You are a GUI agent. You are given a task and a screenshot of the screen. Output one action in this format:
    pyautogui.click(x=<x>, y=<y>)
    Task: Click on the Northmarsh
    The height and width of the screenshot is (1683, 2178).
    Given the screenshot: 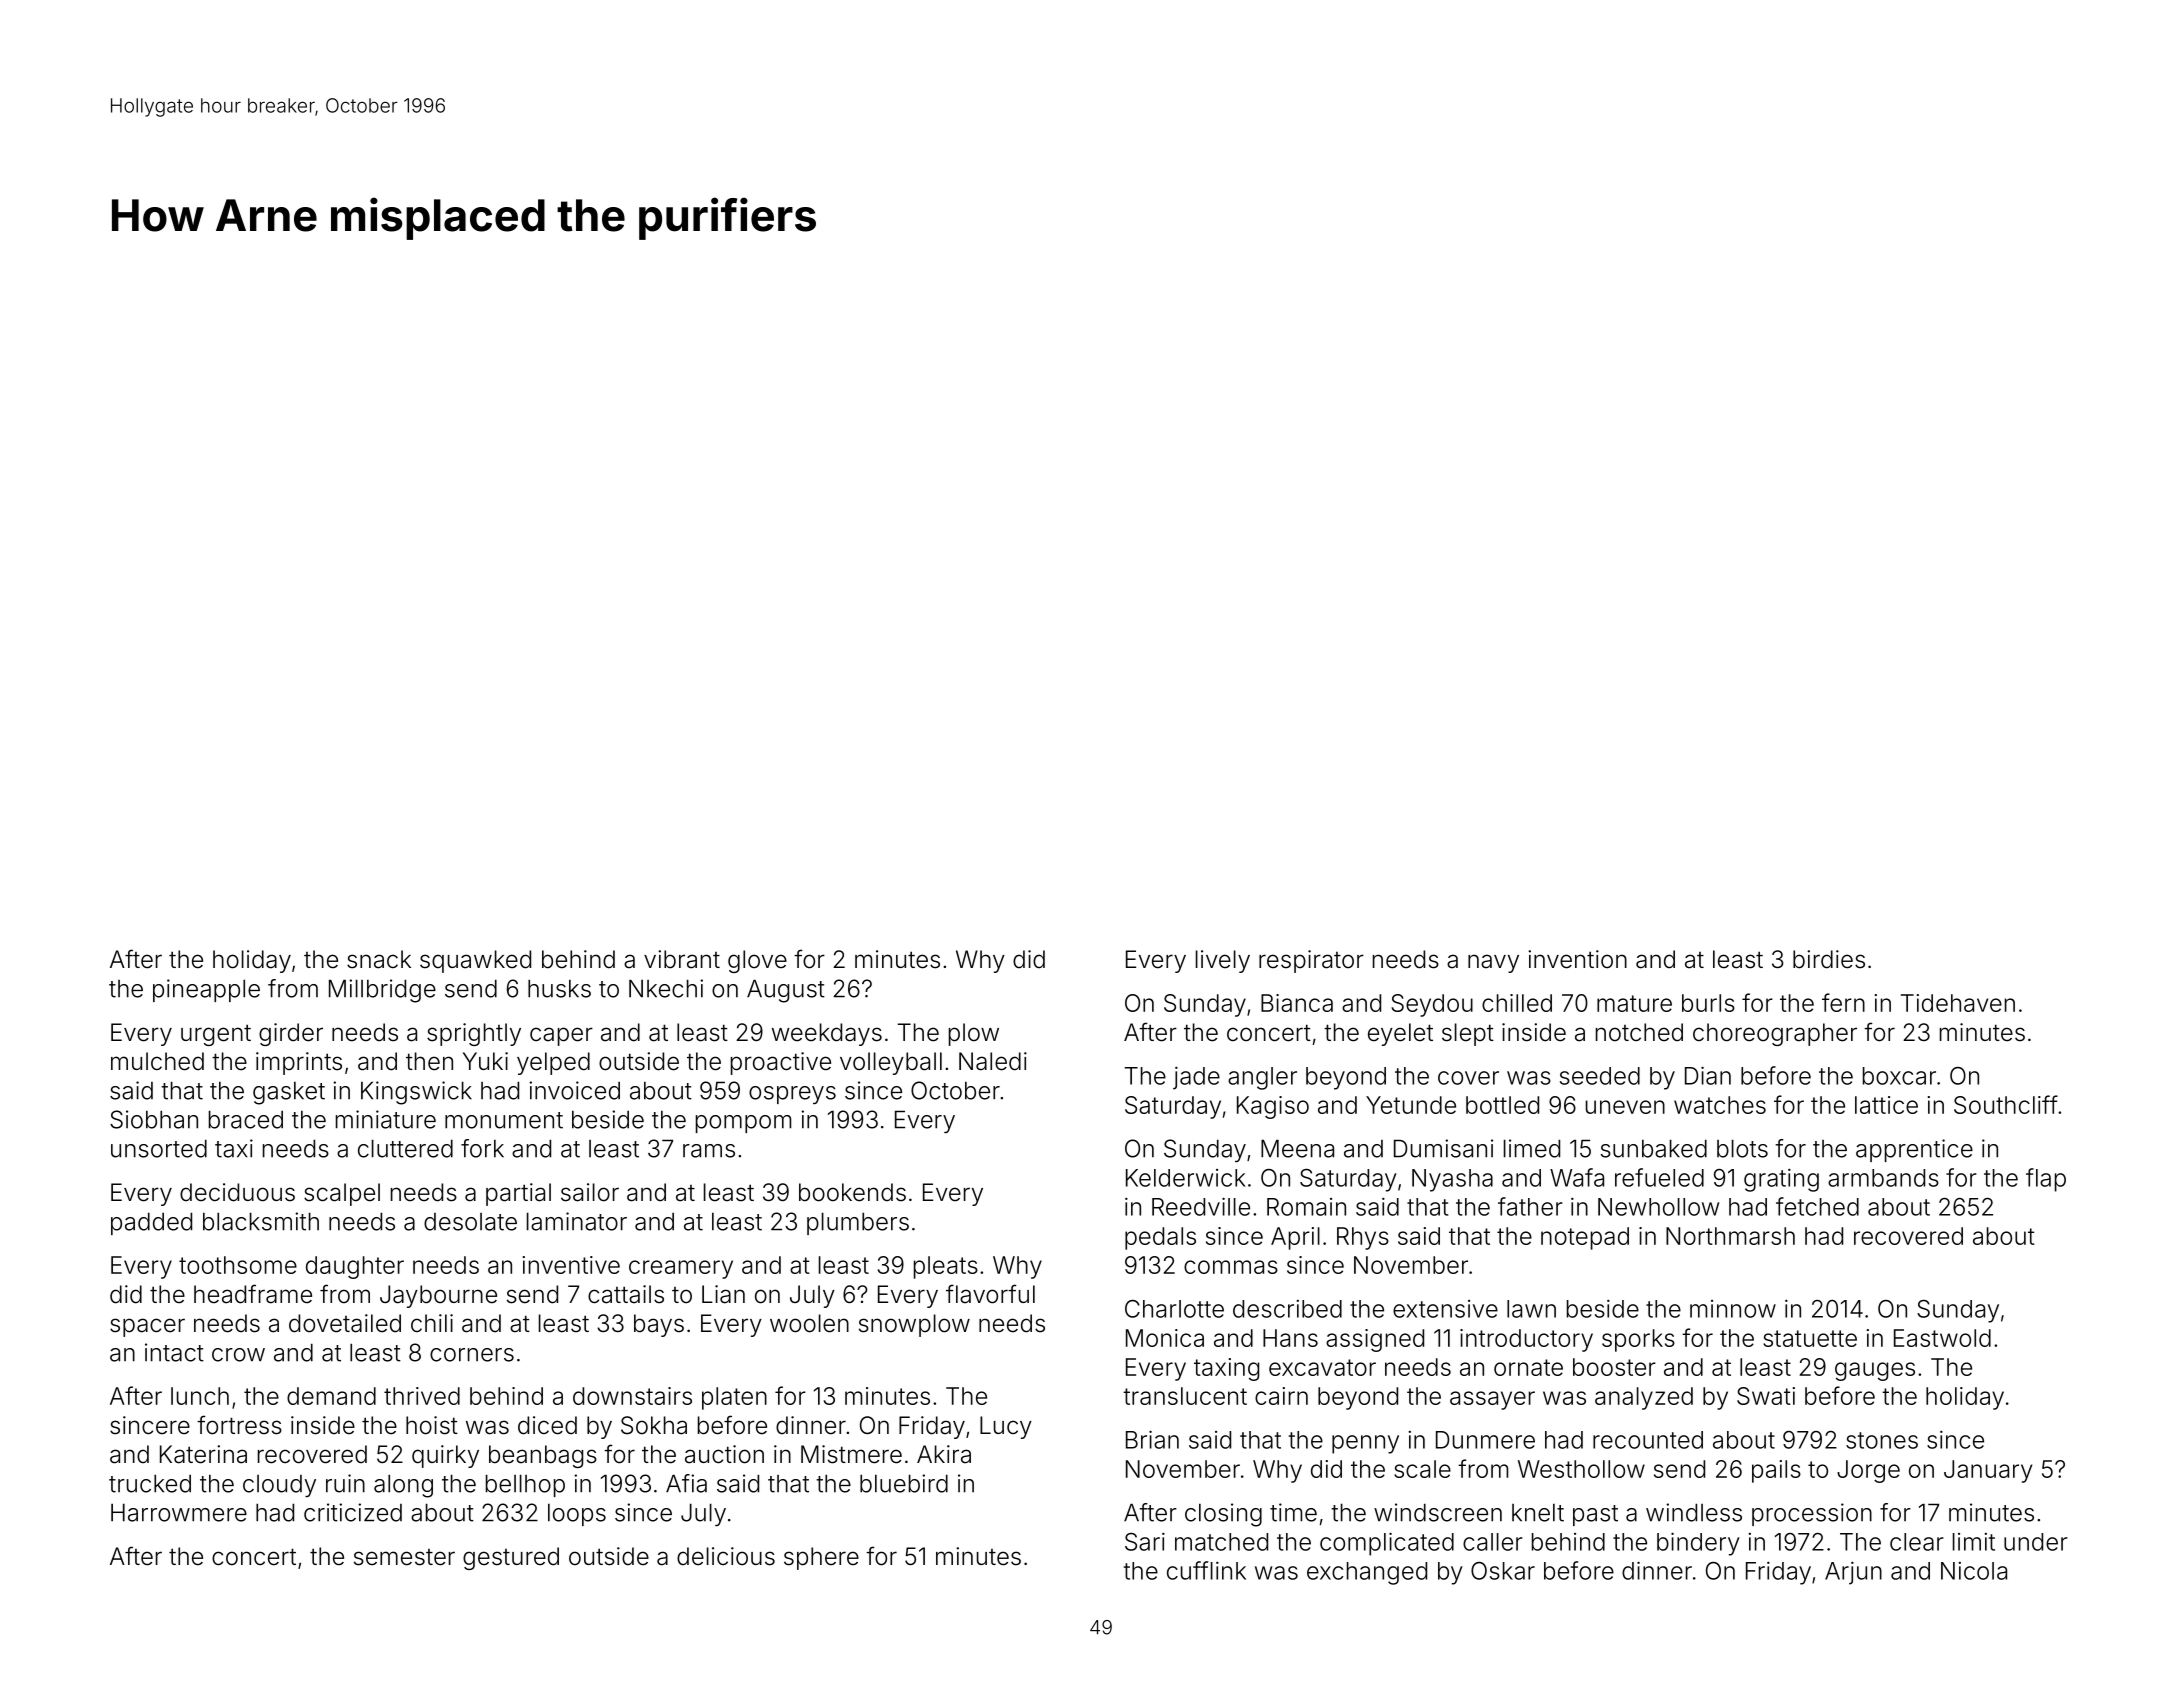 What is the action you would take?
    pyautogui.click(x=1730, y=1236)
